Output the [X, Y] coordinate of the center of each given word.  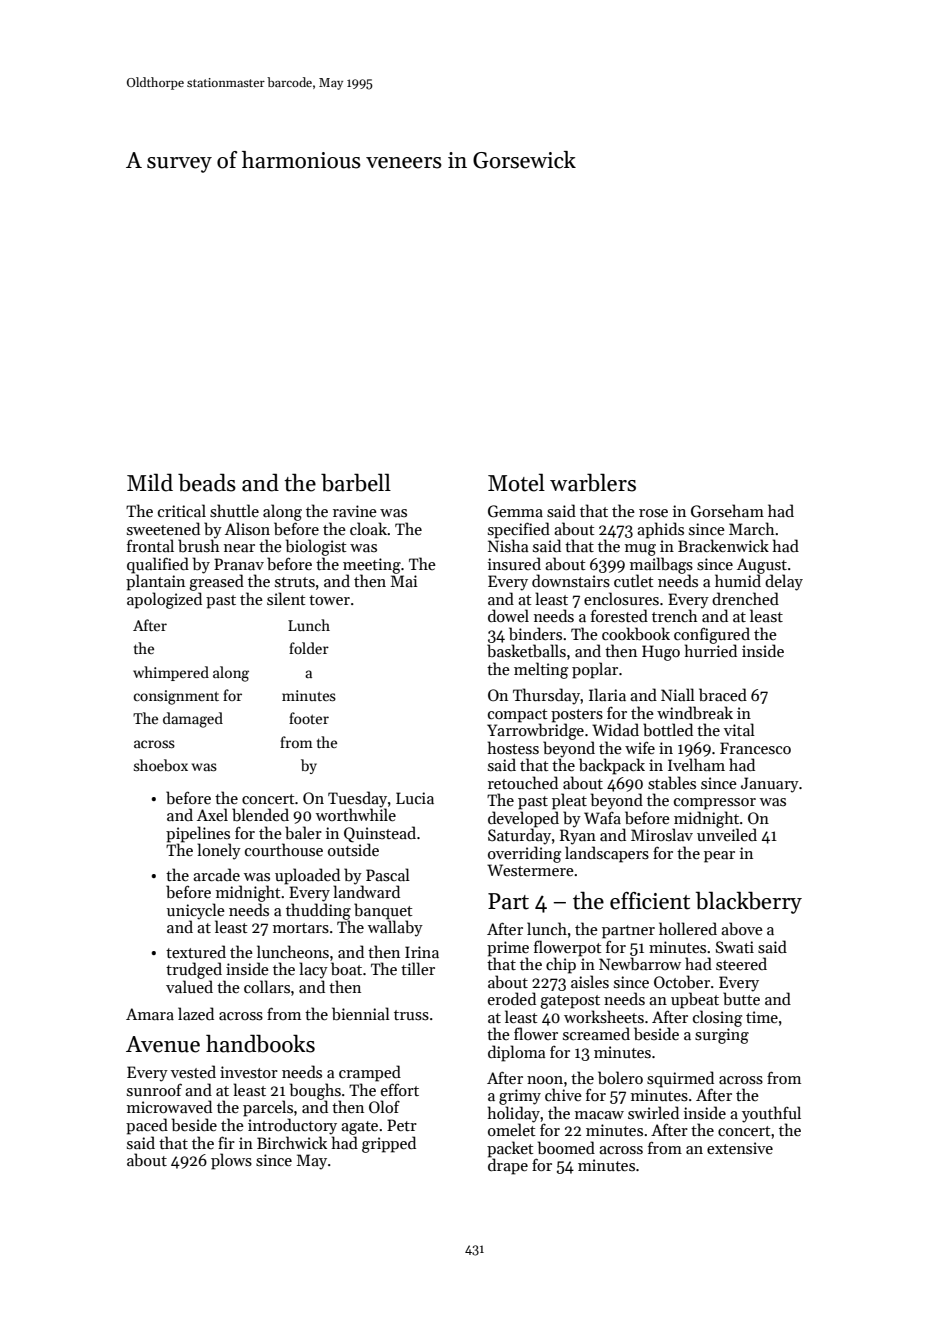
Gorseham [727, 511]
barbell [356, 482]
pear [719, 857]
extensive [740, 1148]
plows [231, 1161]
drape [508, 1166]
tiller [418, 968]
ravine [355, 511]
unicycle [196, 911]
